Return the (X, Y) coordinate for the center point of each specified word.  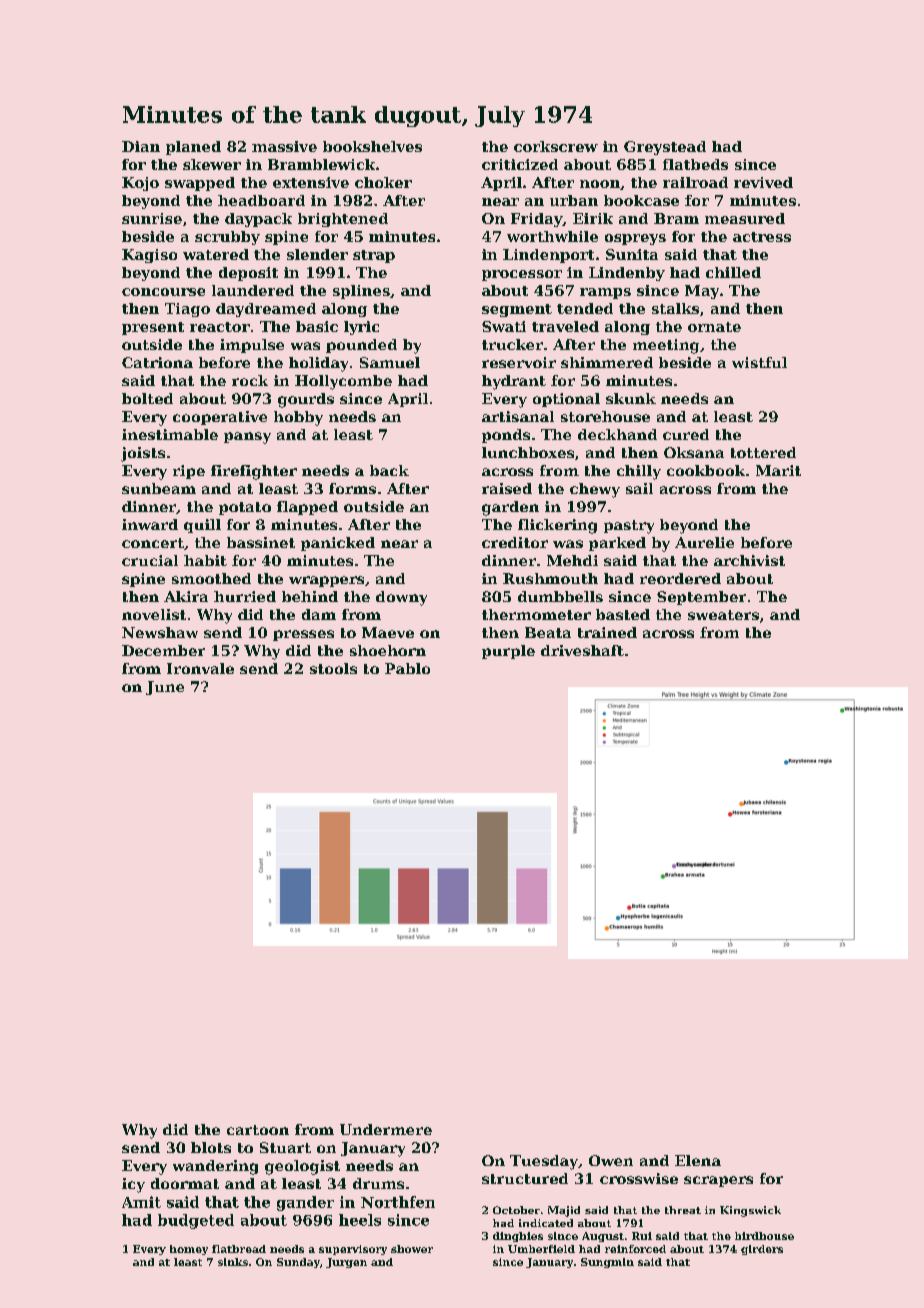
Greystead (665, 148)
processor (522, 275)
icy (133, 1185)
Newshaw (160, 632)
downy (401, 598)
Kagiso (149, 256)
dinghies (518, 1237)
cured (686, 434)
